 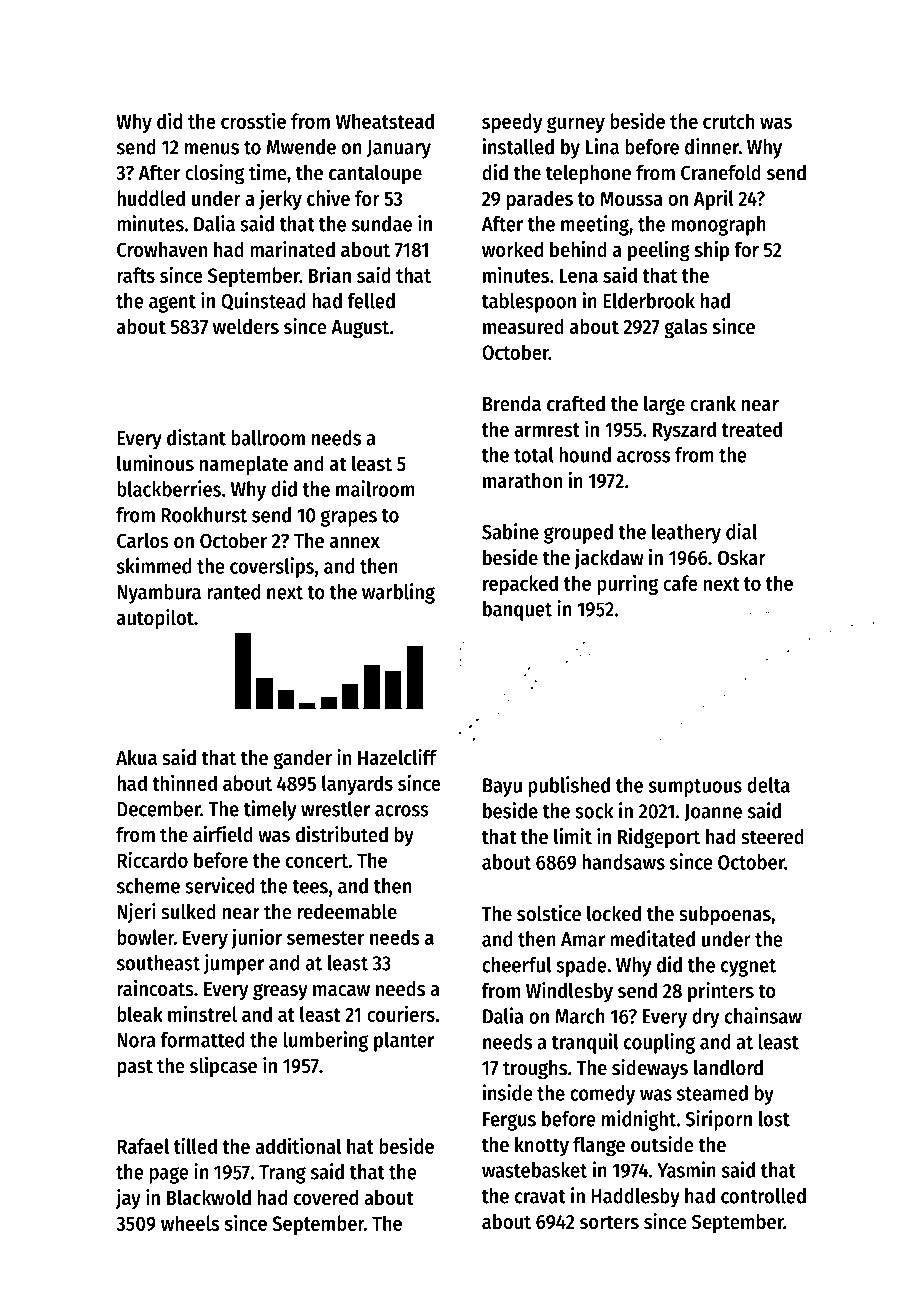 What do you see at coordinates (152, 859) in the screenshot?
I see `Riccardo` at bounding box center [152, 859].
